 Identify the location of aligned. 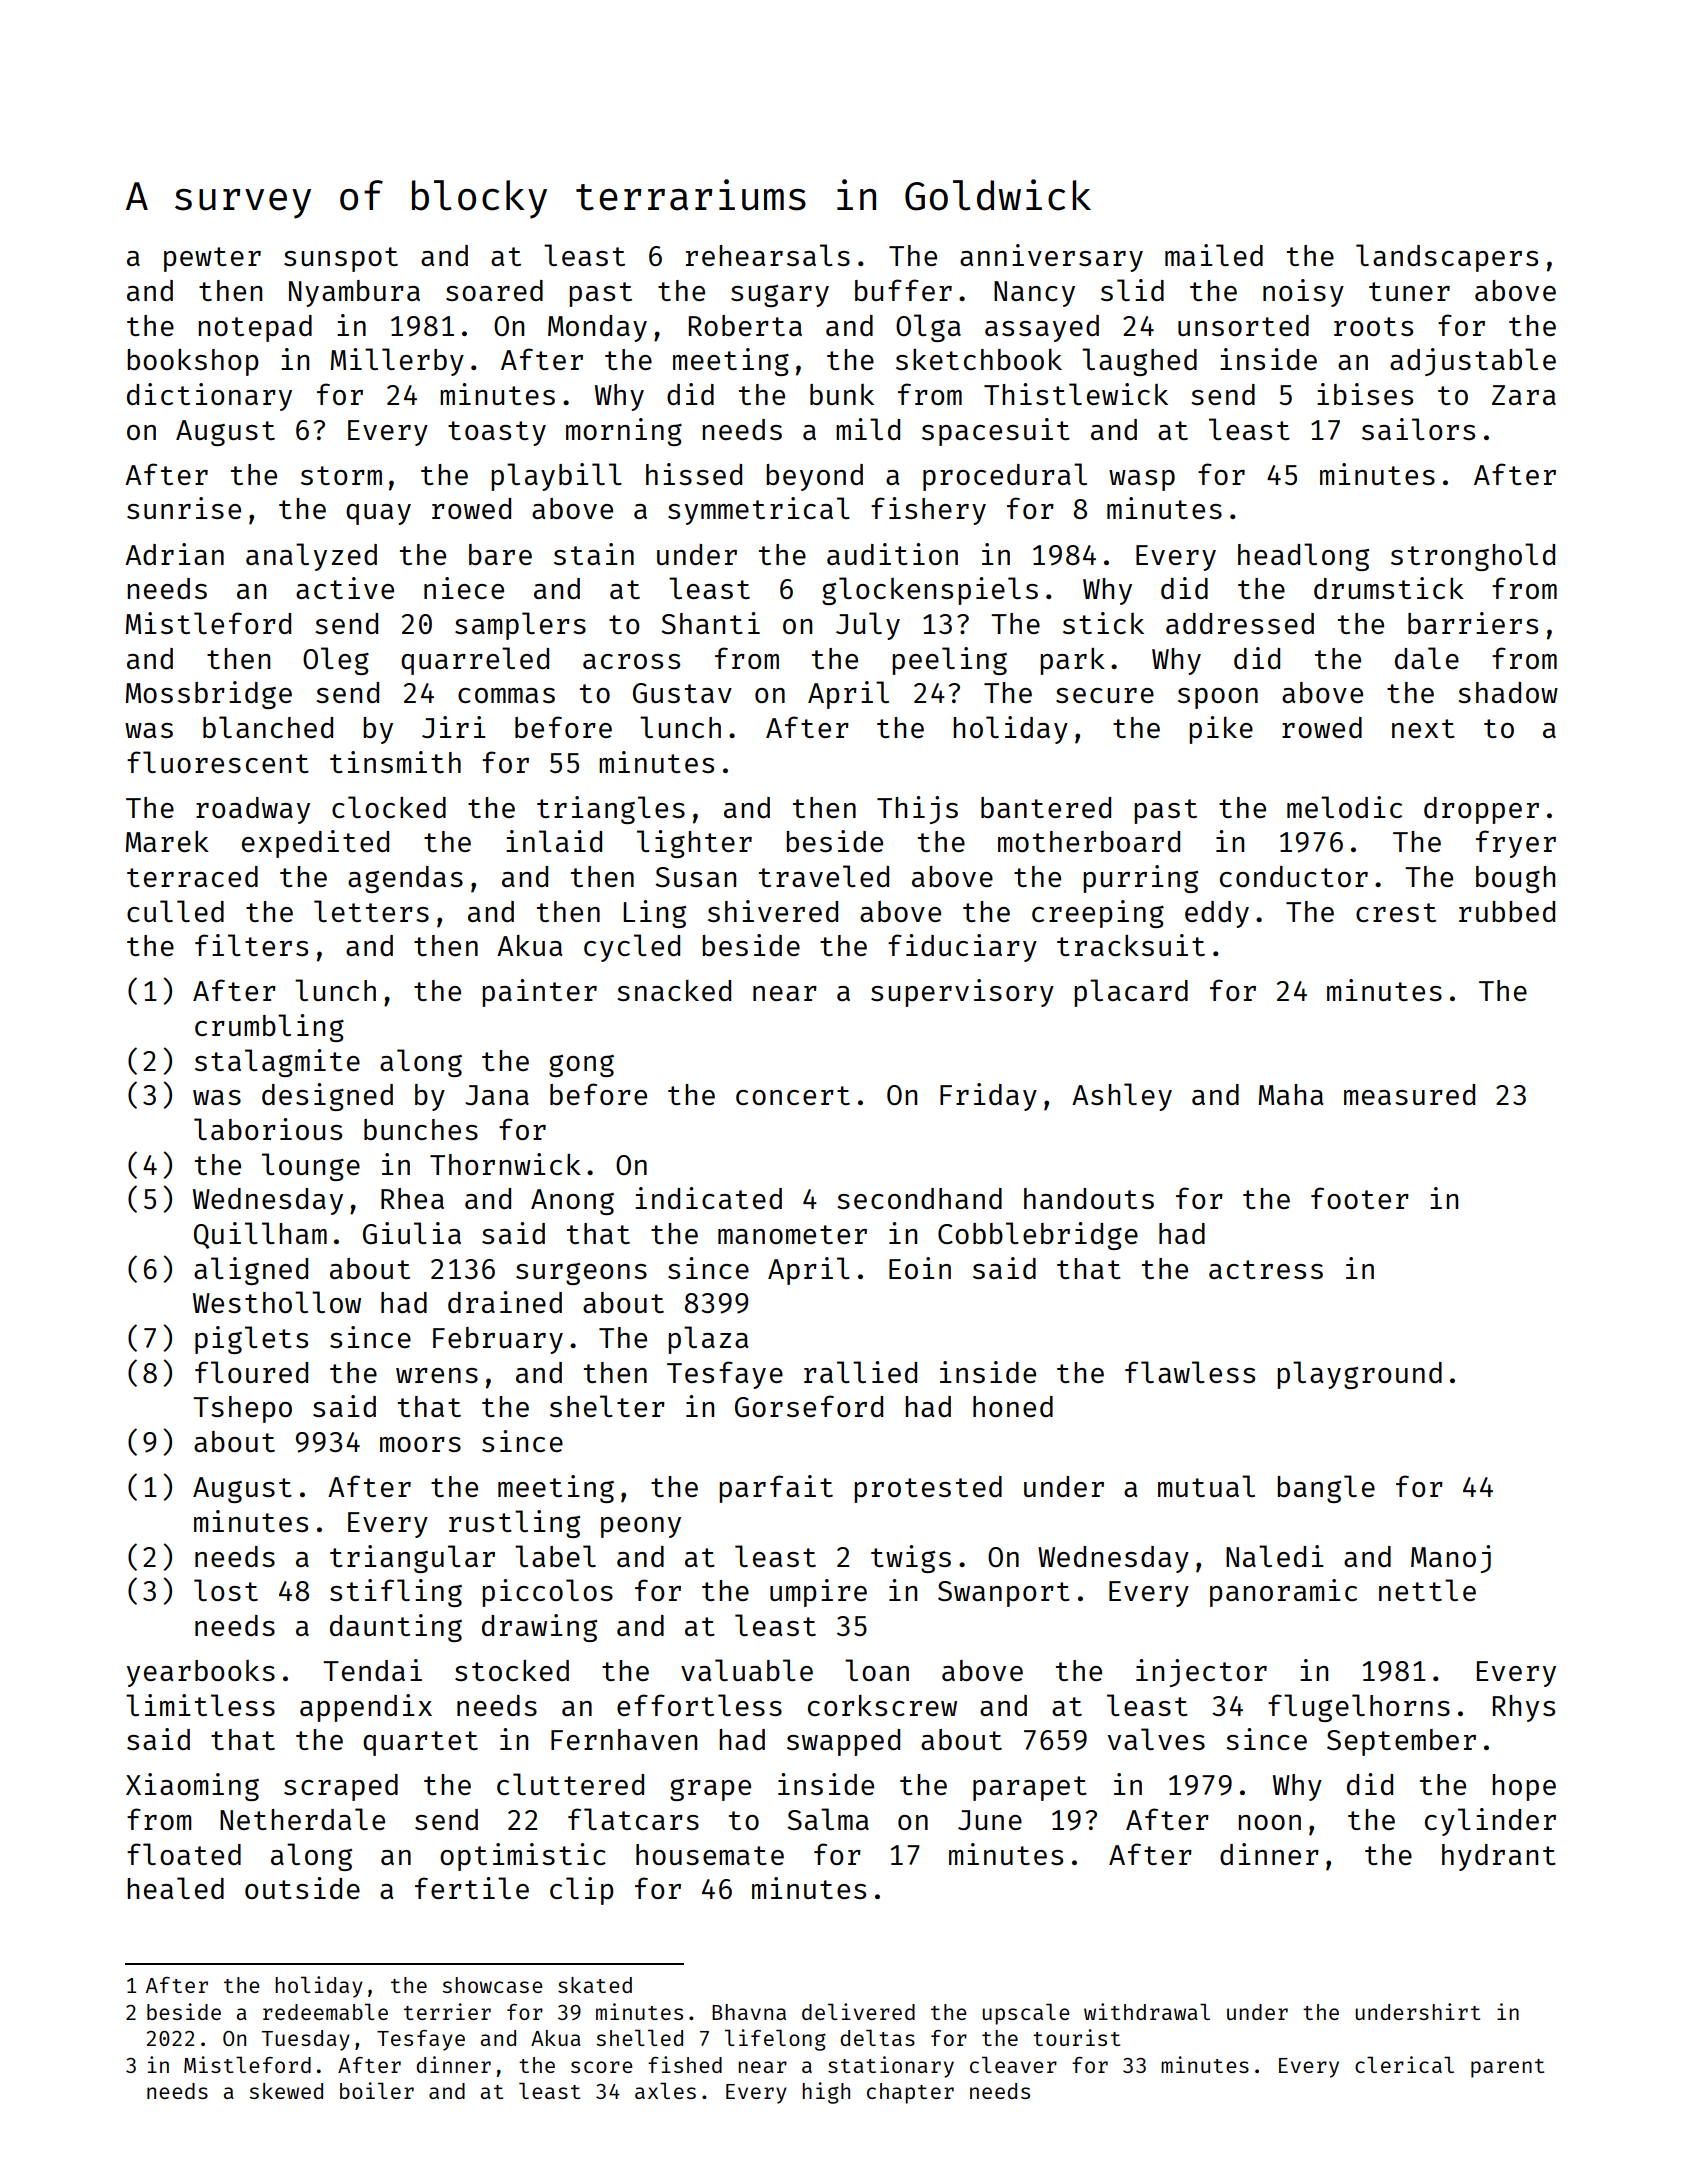
(251, 1271).
